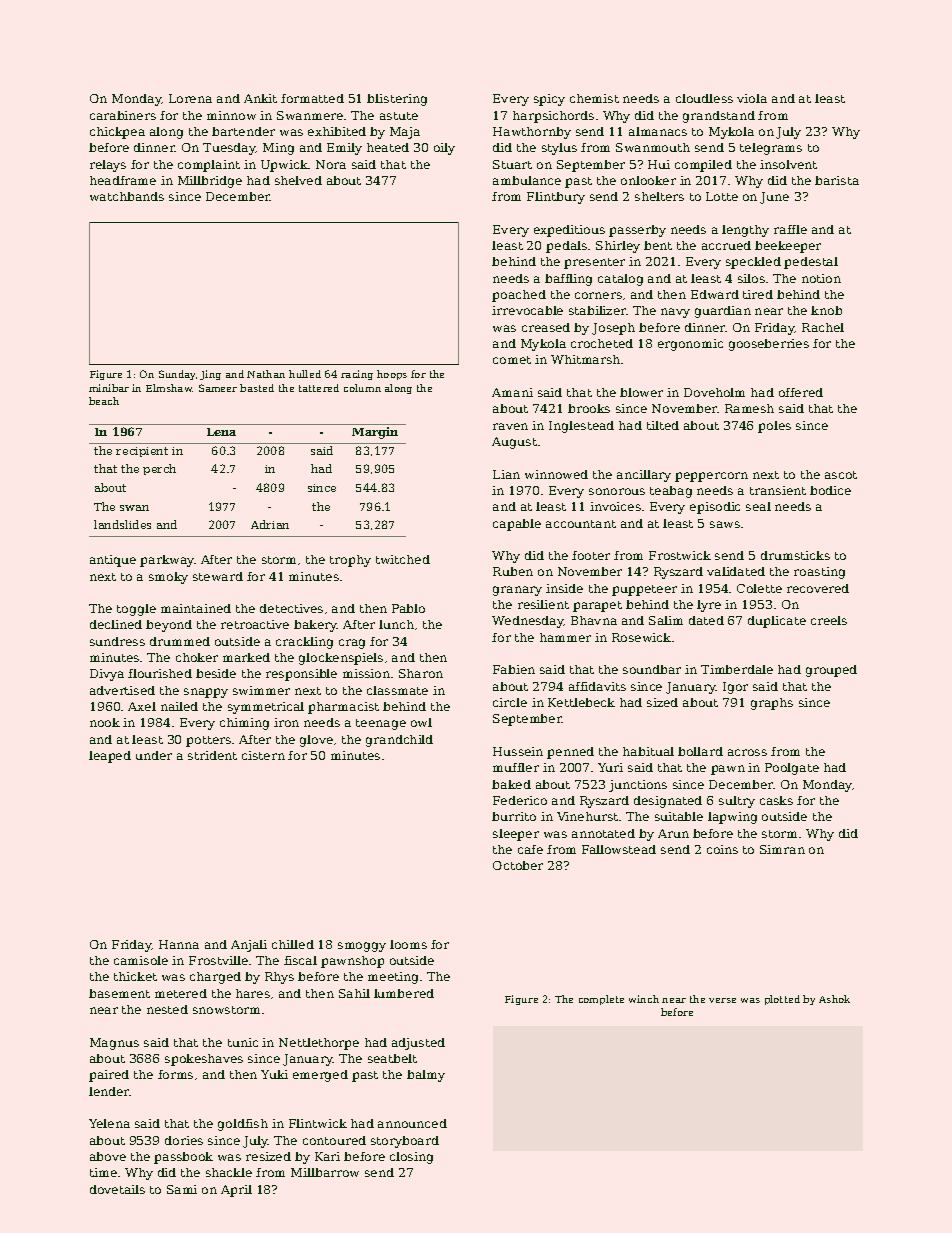 The image size is (952, 1233). Describe the element at coordinates (334, 1140) in the screenshot. I see `contoured` at that location.
